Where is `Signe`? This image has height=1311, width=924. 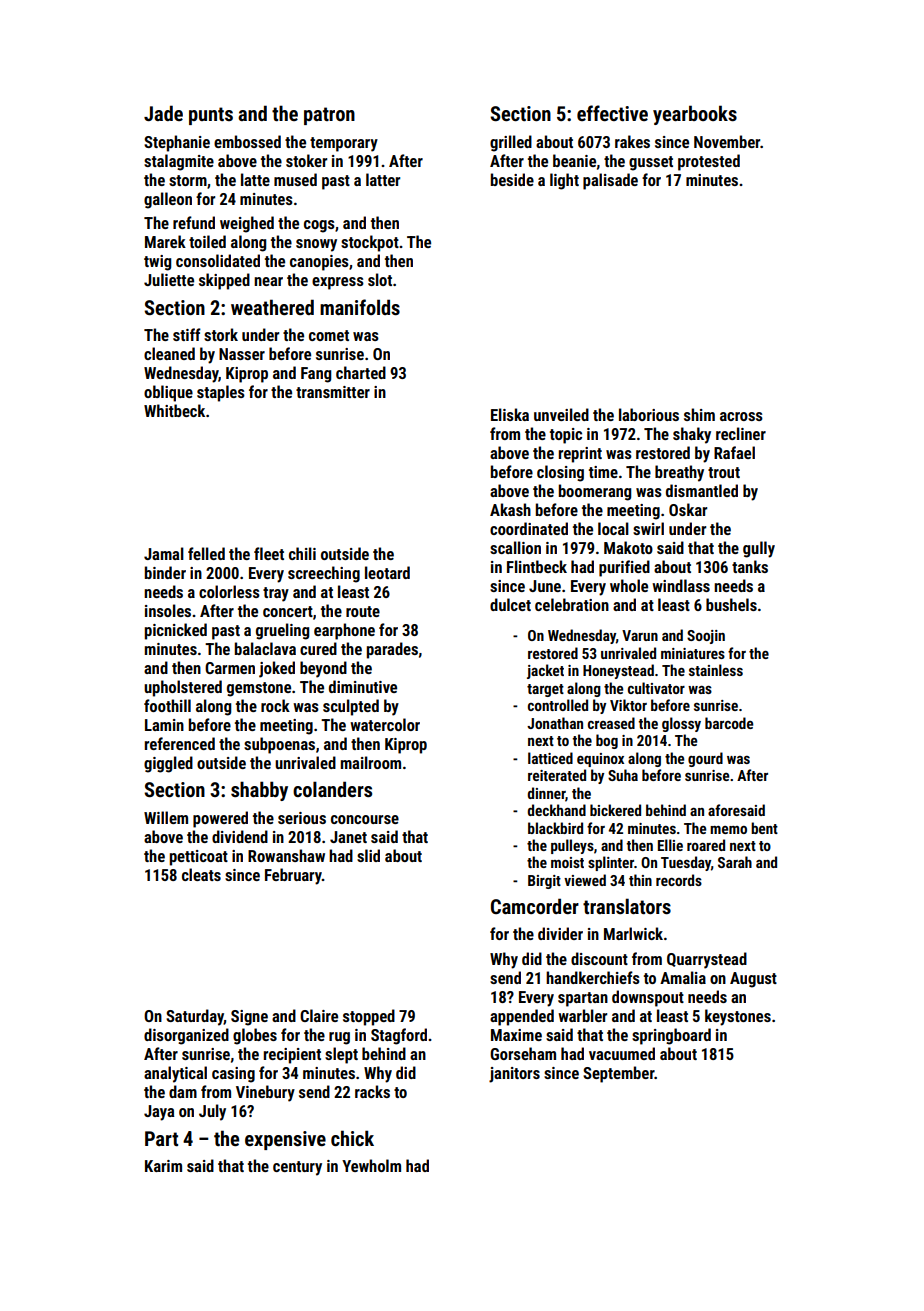 Signe is located at coordinates (249, 1018).
